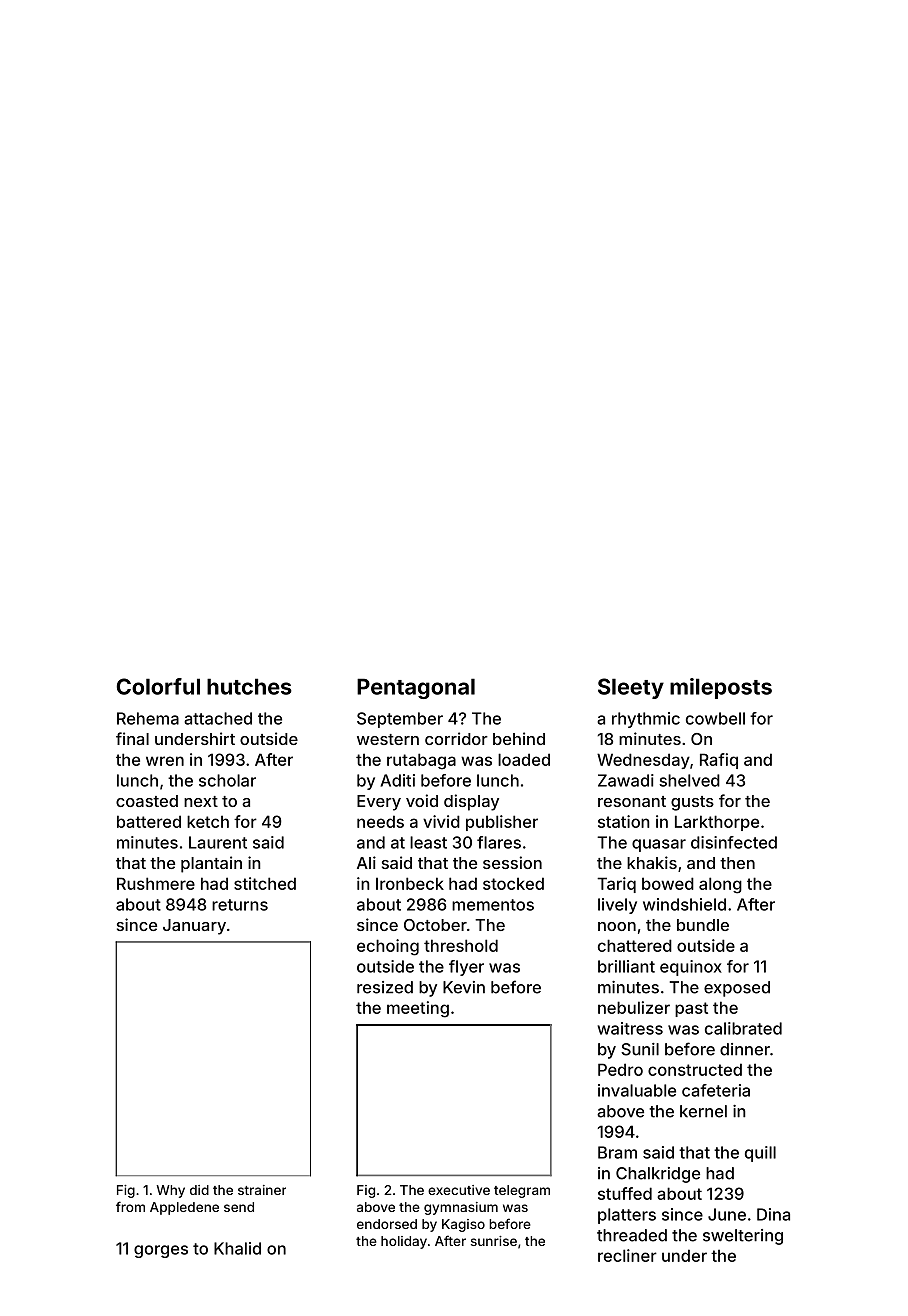 This page has height=1316, width=908. Describe the element at coordinates (148, 718) in the page. I see `Rehema` at that location.
